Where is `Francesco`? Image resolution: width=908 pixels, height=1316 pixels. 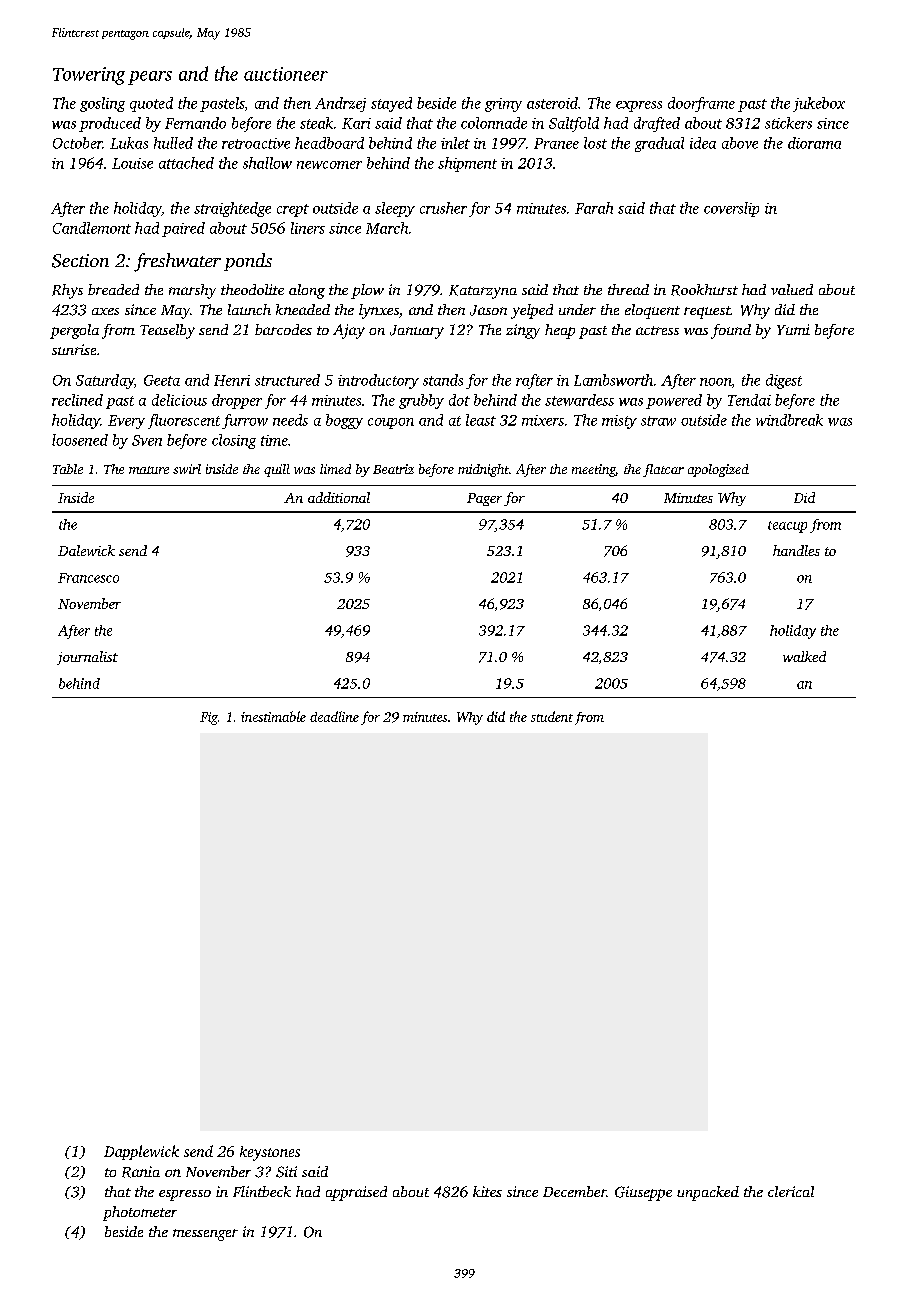 Francesco is located at coordinates (88, 578).
